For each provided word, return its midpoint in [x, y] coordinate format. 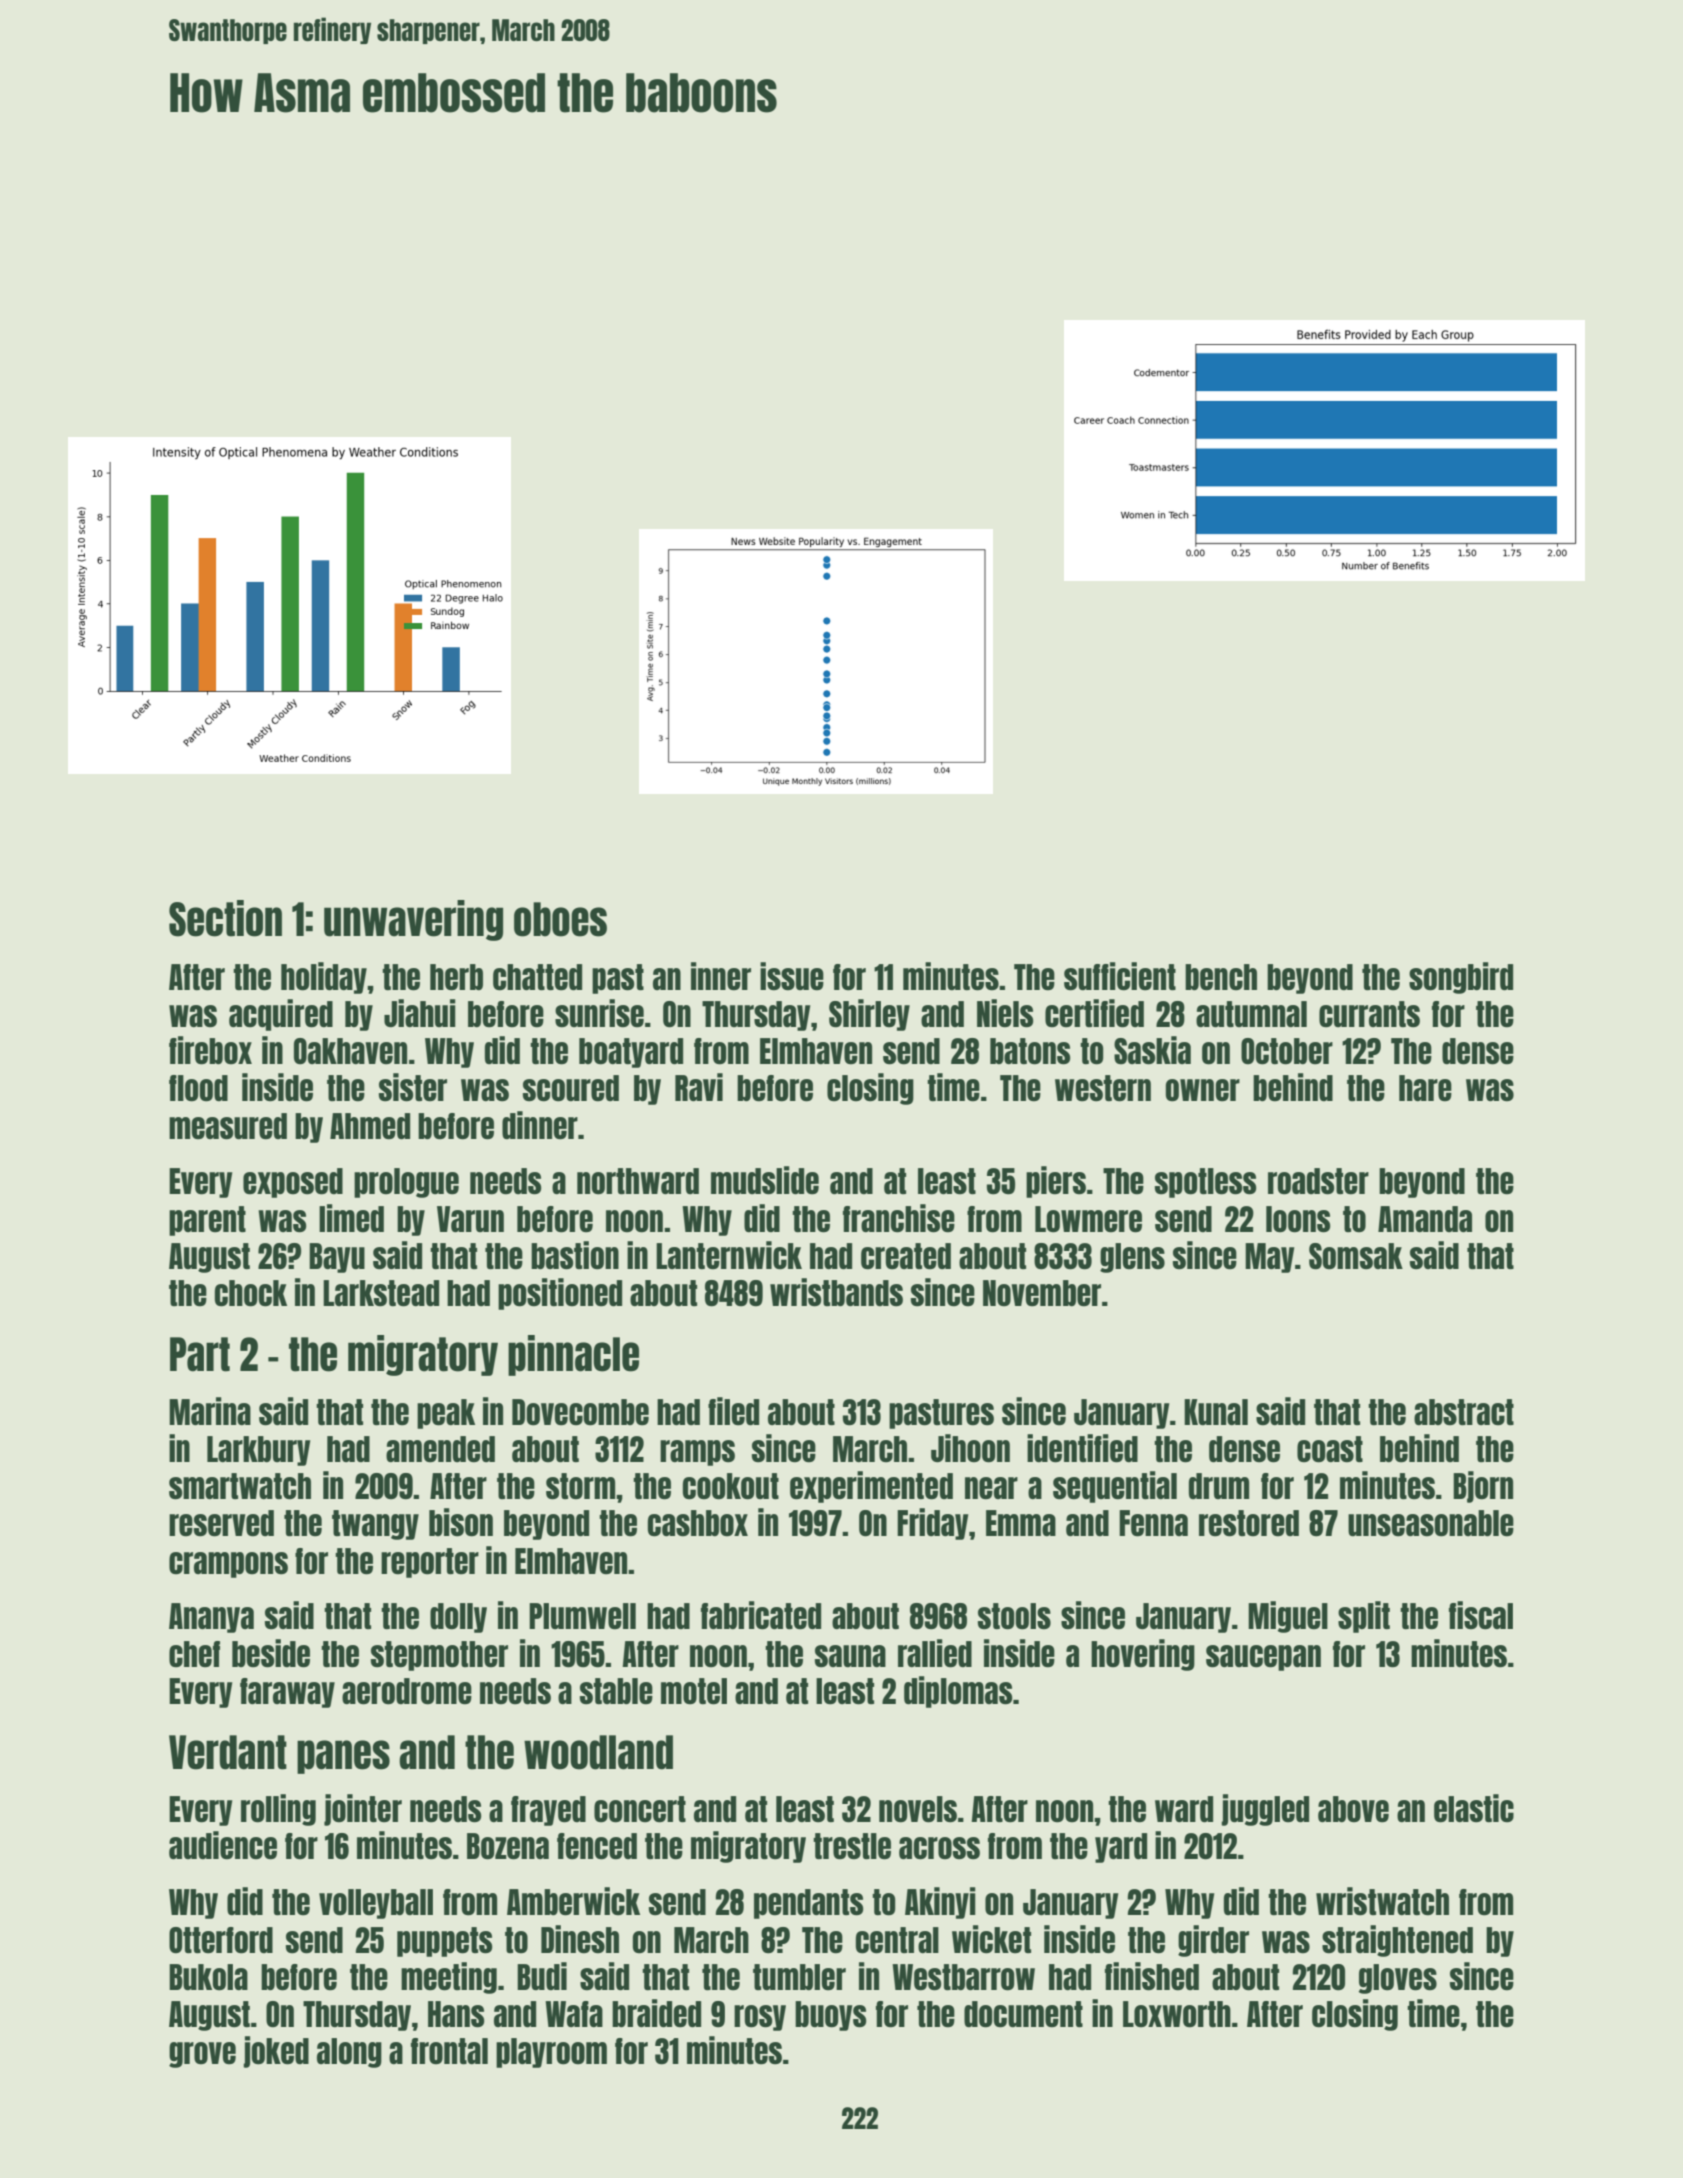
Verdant [228, 1752]
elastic [1474, 1808]
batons [1030, 1051]
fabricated [761, 1615]
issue [792, 976]
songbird [1461, 978]
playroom [551, 2053]
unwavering [413, 920]
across [939, 1848]
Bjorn [1483, 1487]
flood [198, 1088]
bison [461, 1522]
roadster [1318, 1181]
